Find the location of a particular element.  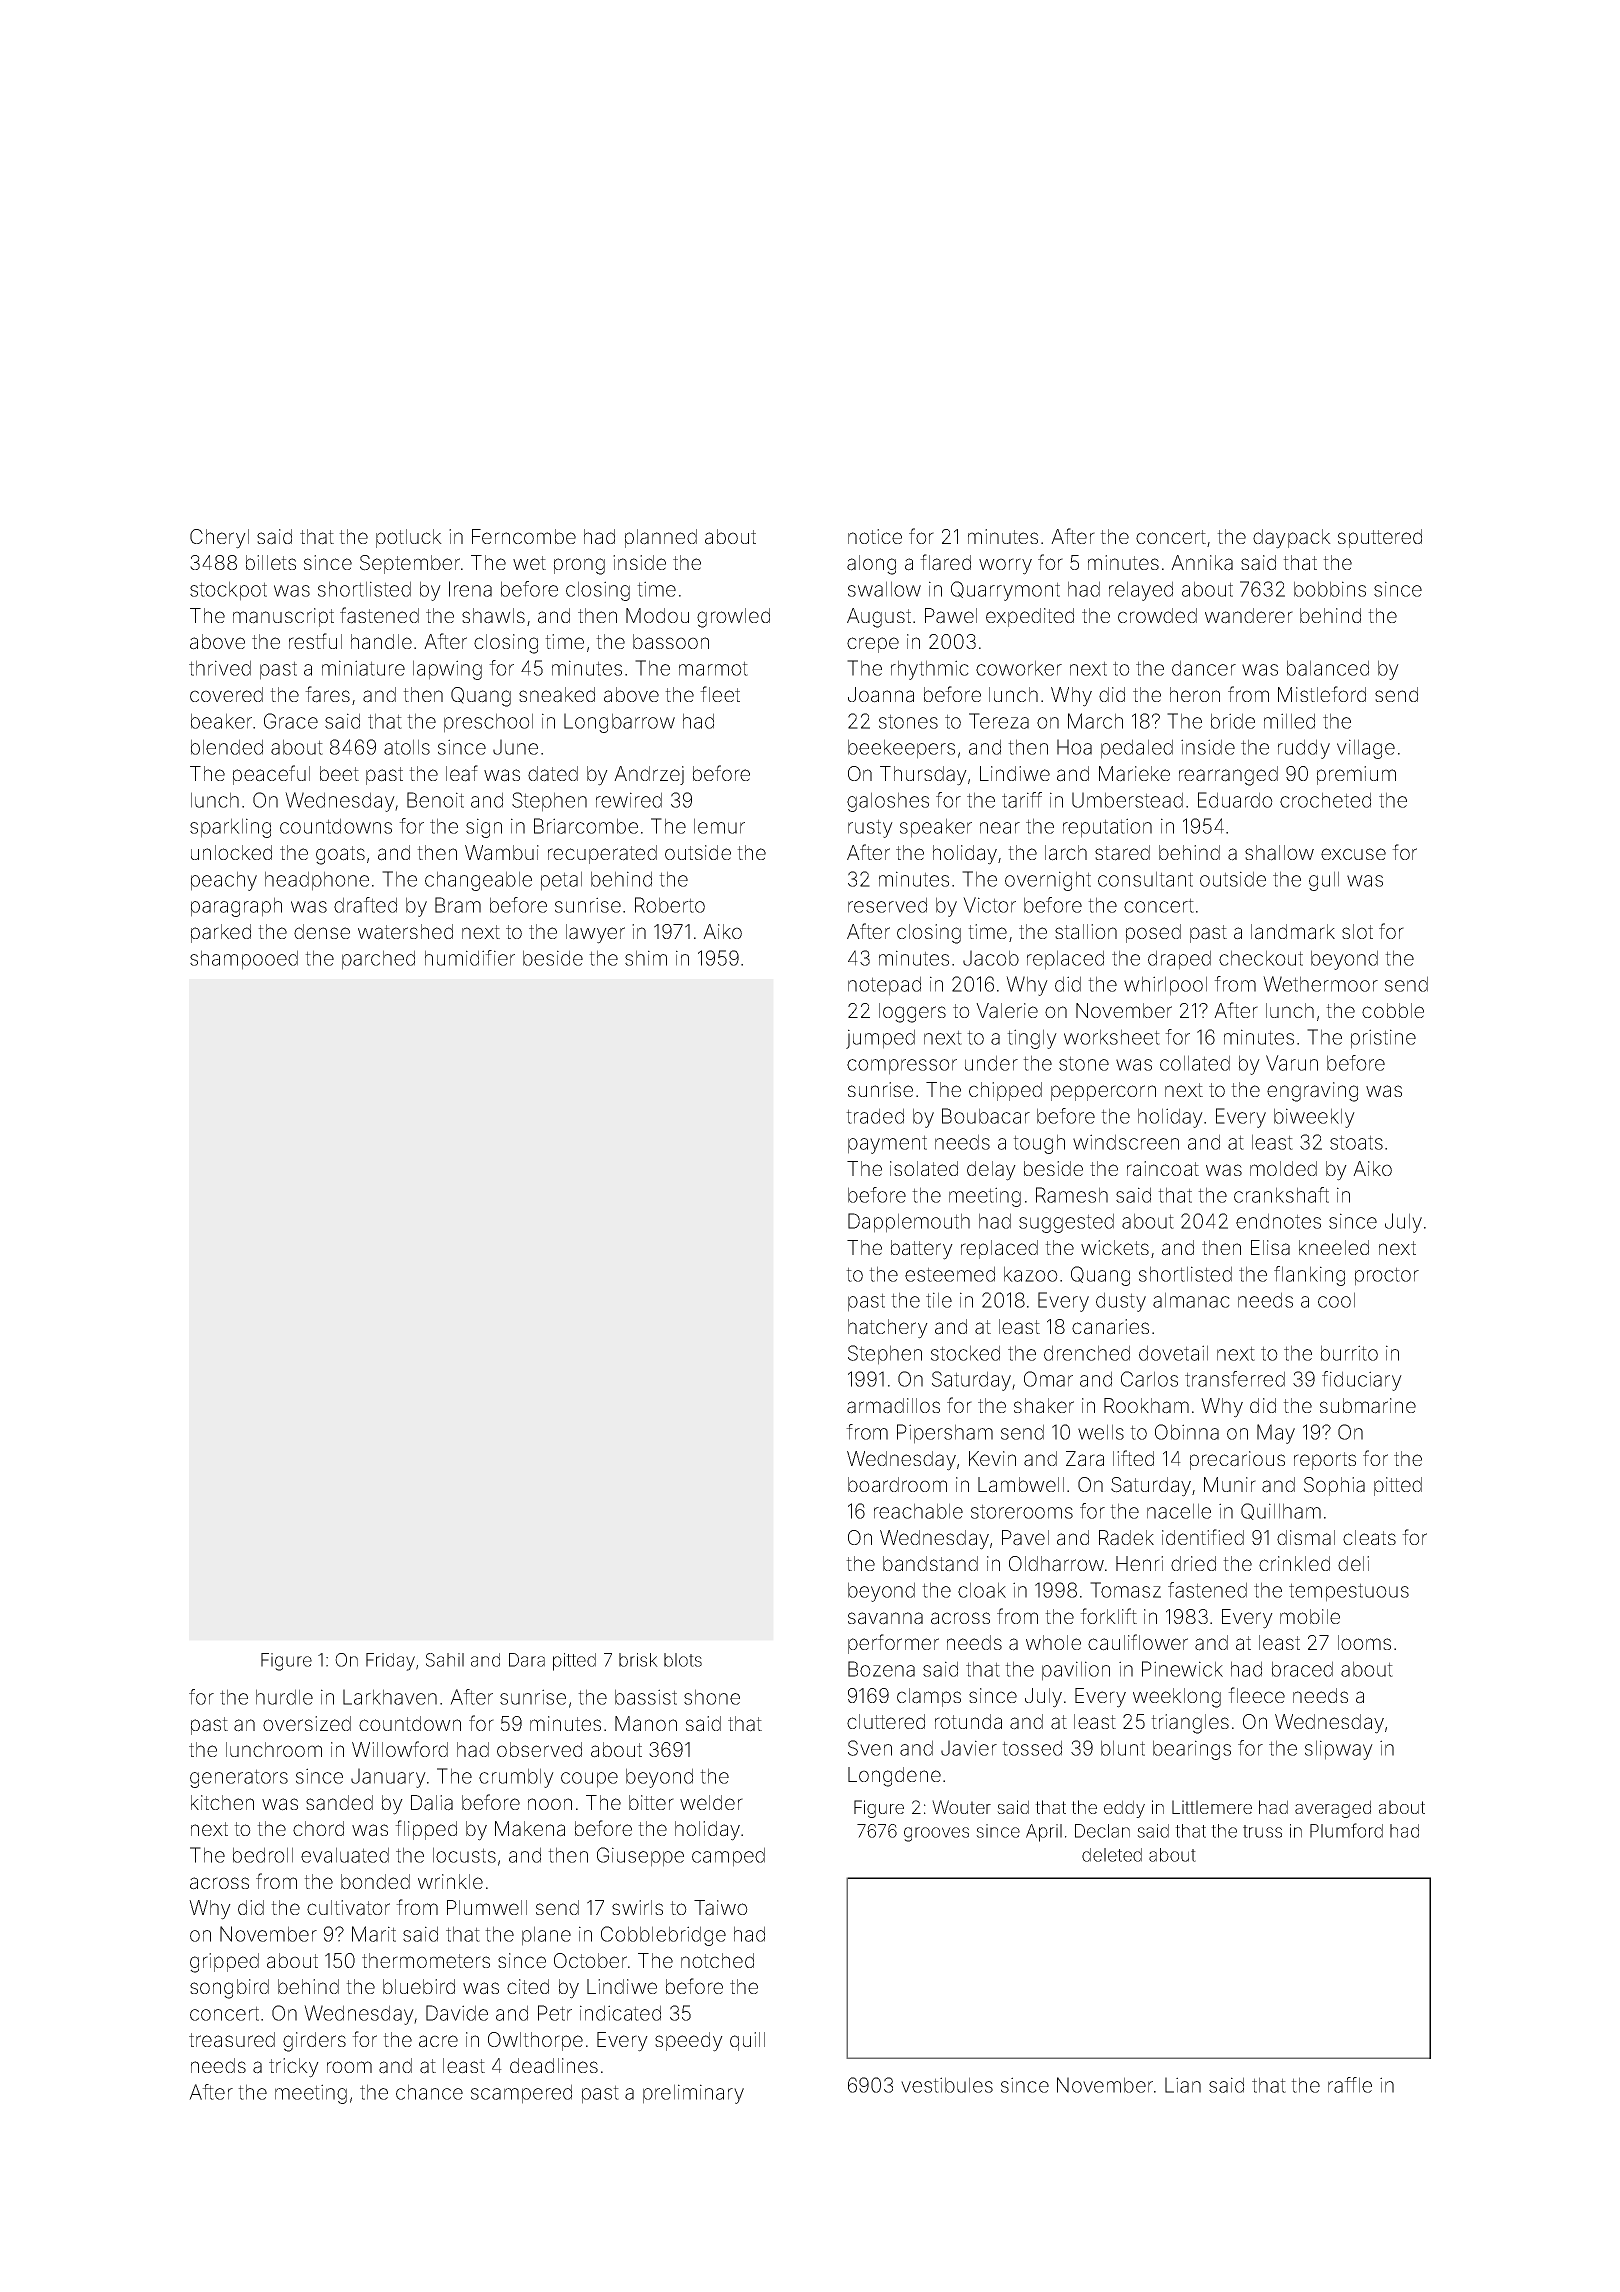

parched is located at coordinates (378, 960).
